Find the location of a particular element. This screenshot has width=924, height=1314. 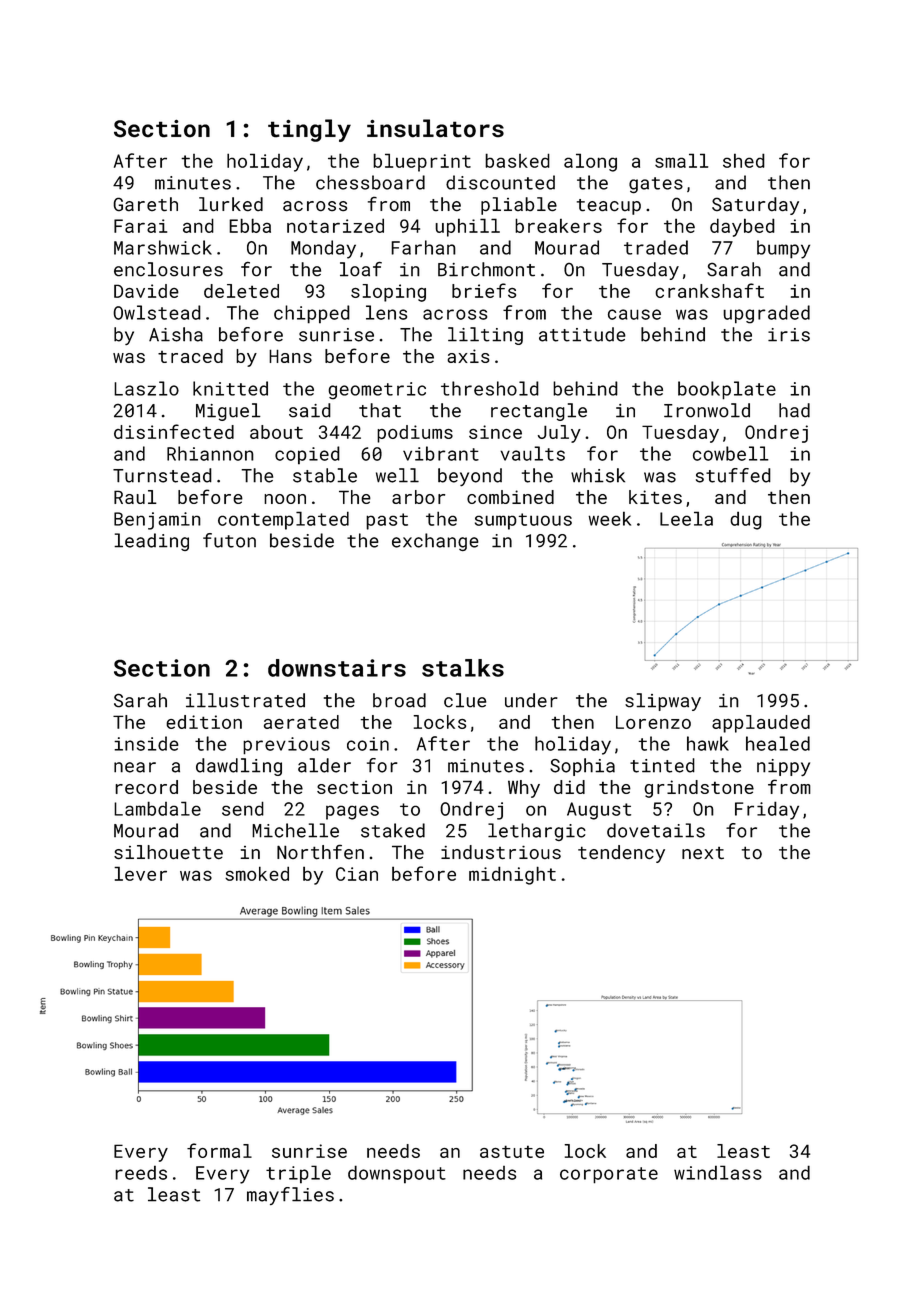

pages is located at coordinates (352, 812).
